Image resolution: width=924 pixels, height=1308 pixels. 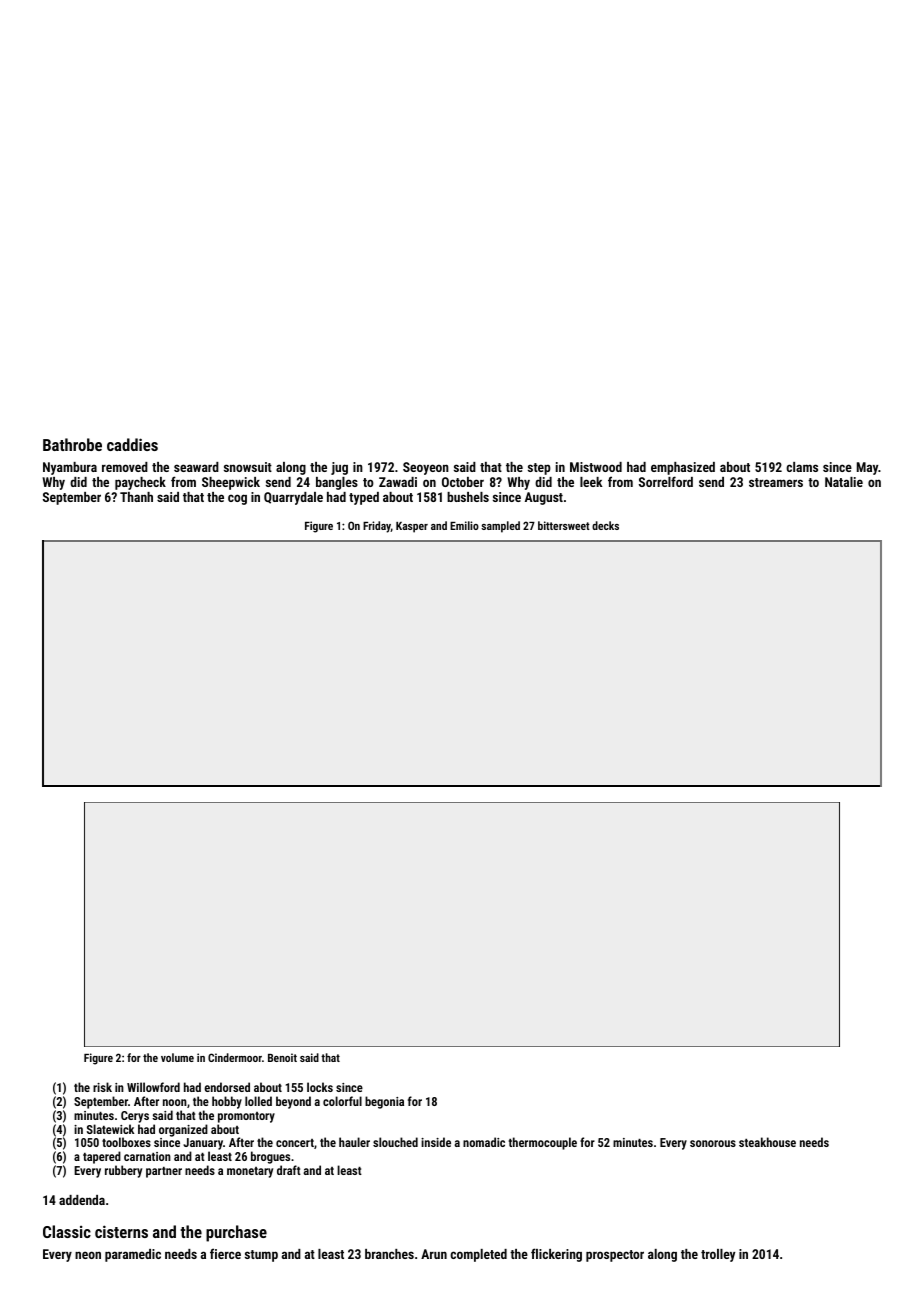 What do you see at coordinates (384, 1102) in the screenshot?
I see `begonia` at bounding box center [384, 1102].
